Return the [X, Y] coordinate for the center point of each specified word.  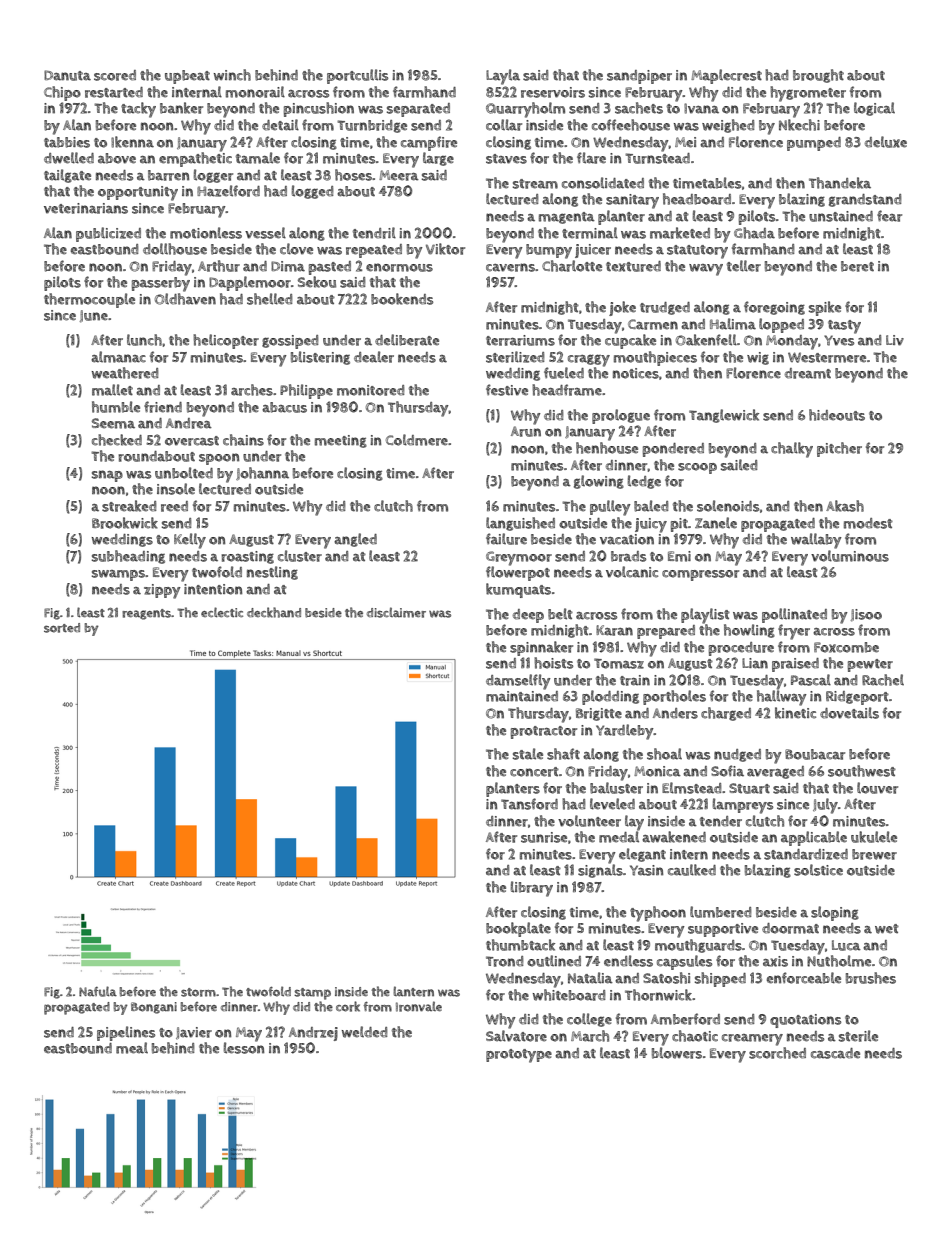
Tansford [529, 804]
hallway [782, 698]
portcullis [357, 76]
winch [232, 75]
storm [198, 992]
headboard [697, 199]
